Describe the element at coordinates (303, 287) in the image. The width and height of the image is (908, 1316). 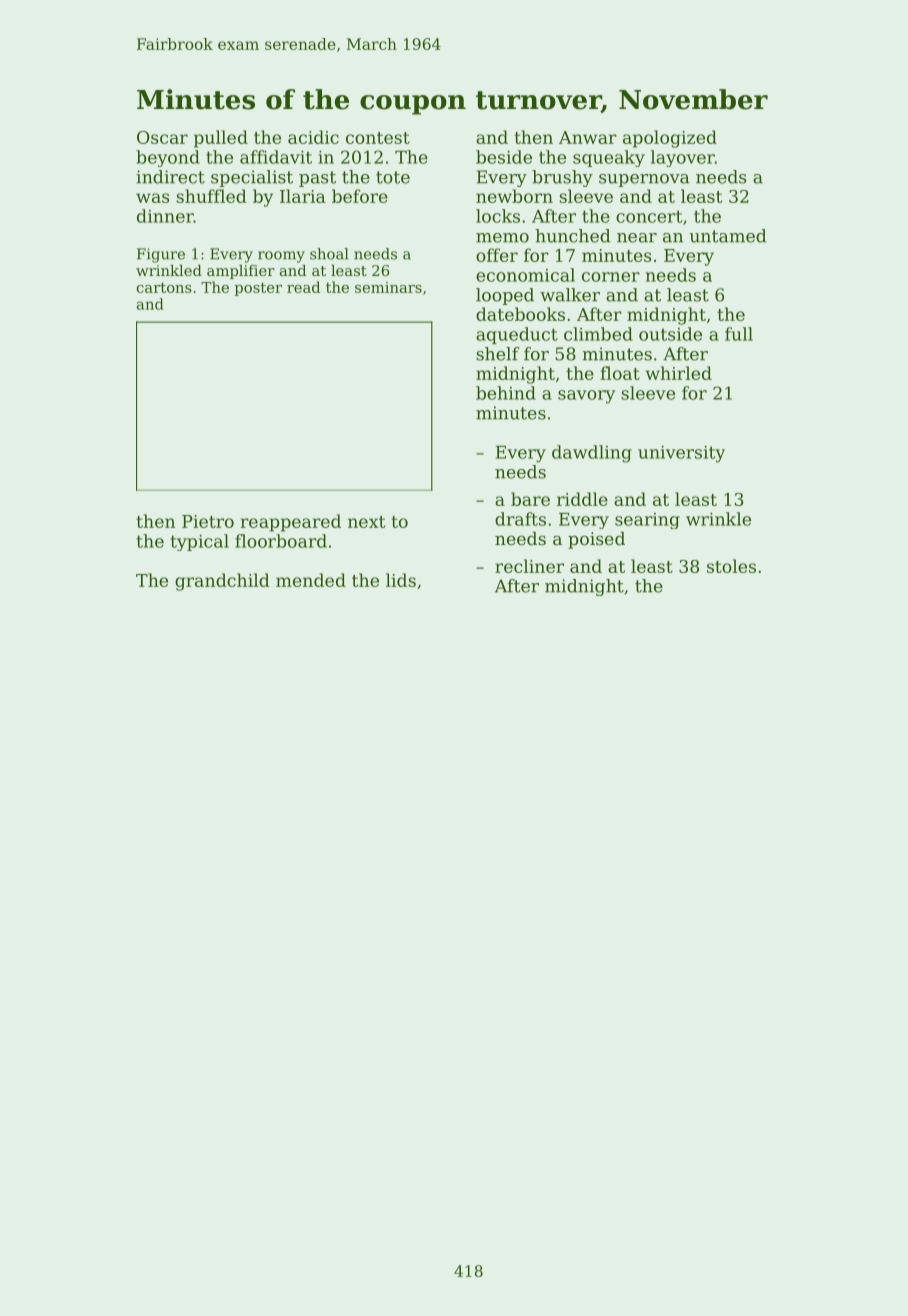
I see `read` at that location.
